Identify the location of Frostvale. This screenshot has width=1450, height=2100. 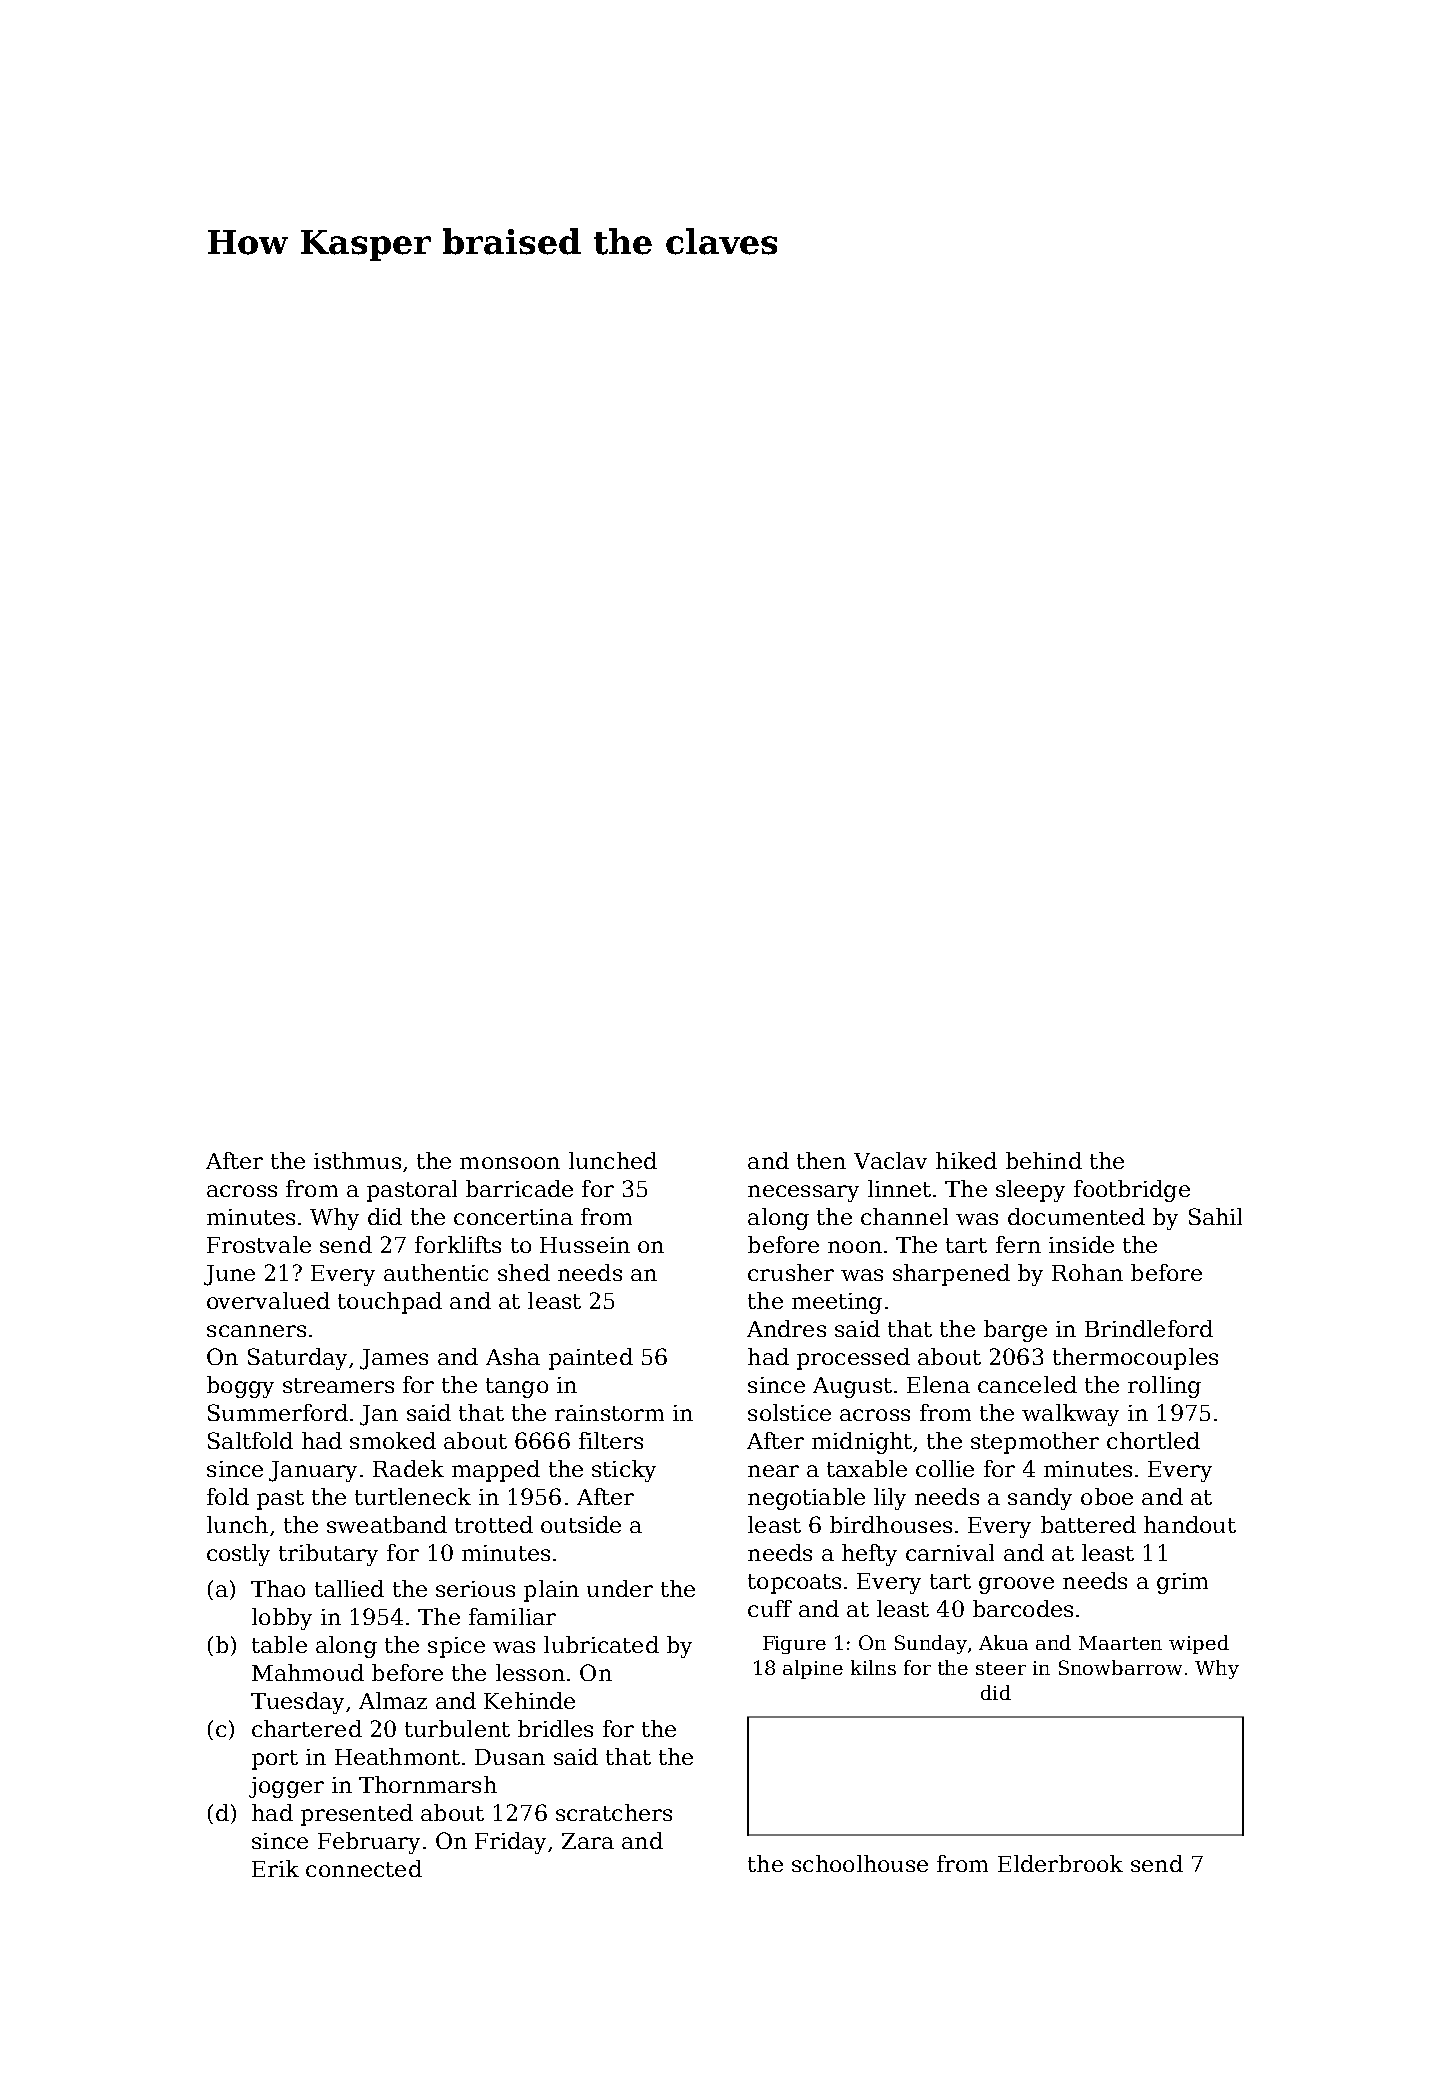
(259, 1244).
